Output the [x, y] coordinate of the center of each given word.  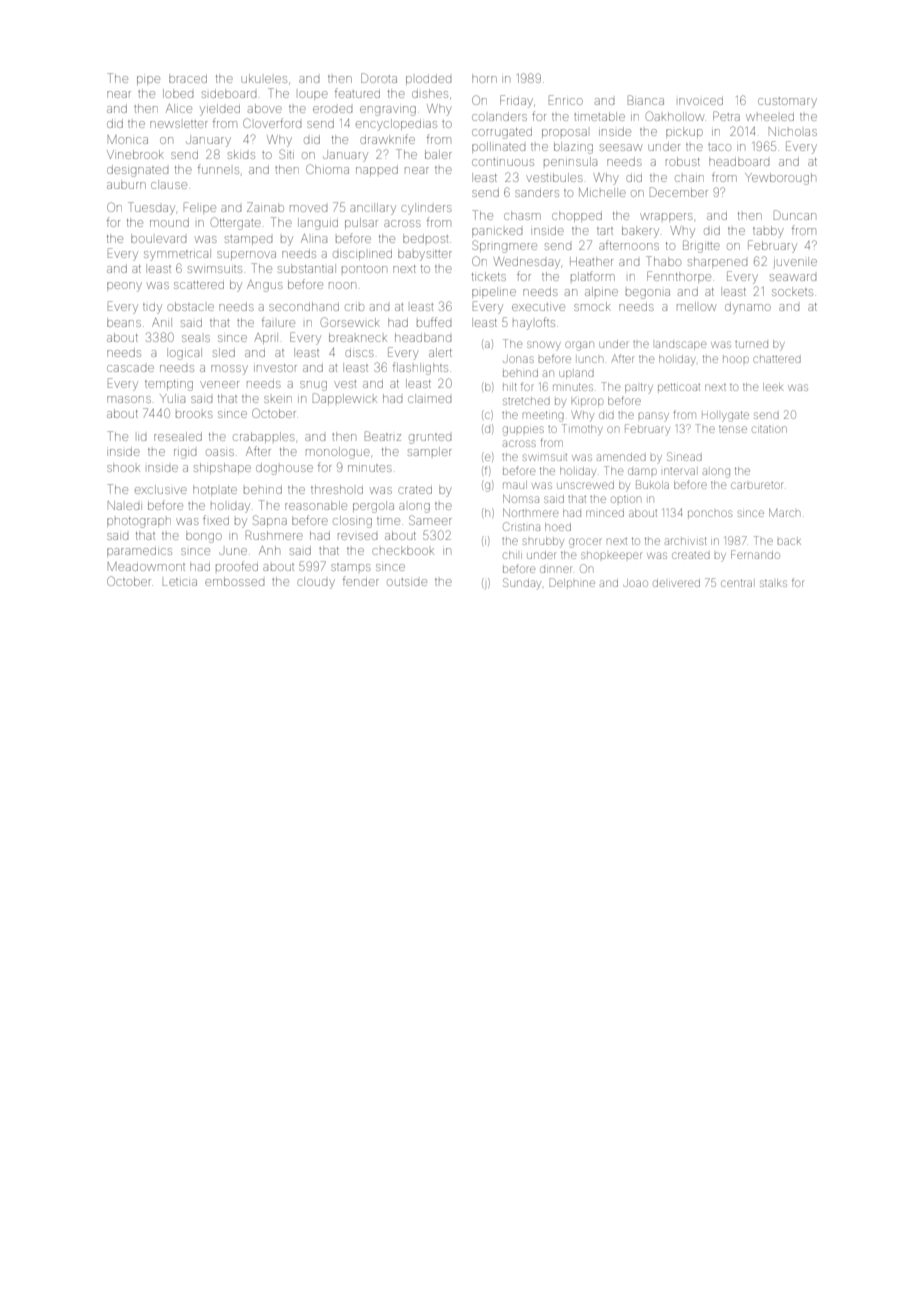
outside [407, 582]
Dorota [379, 78]
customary [787, 103]
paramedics [139, 552]
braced [188, 78]
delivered [676, 583]
